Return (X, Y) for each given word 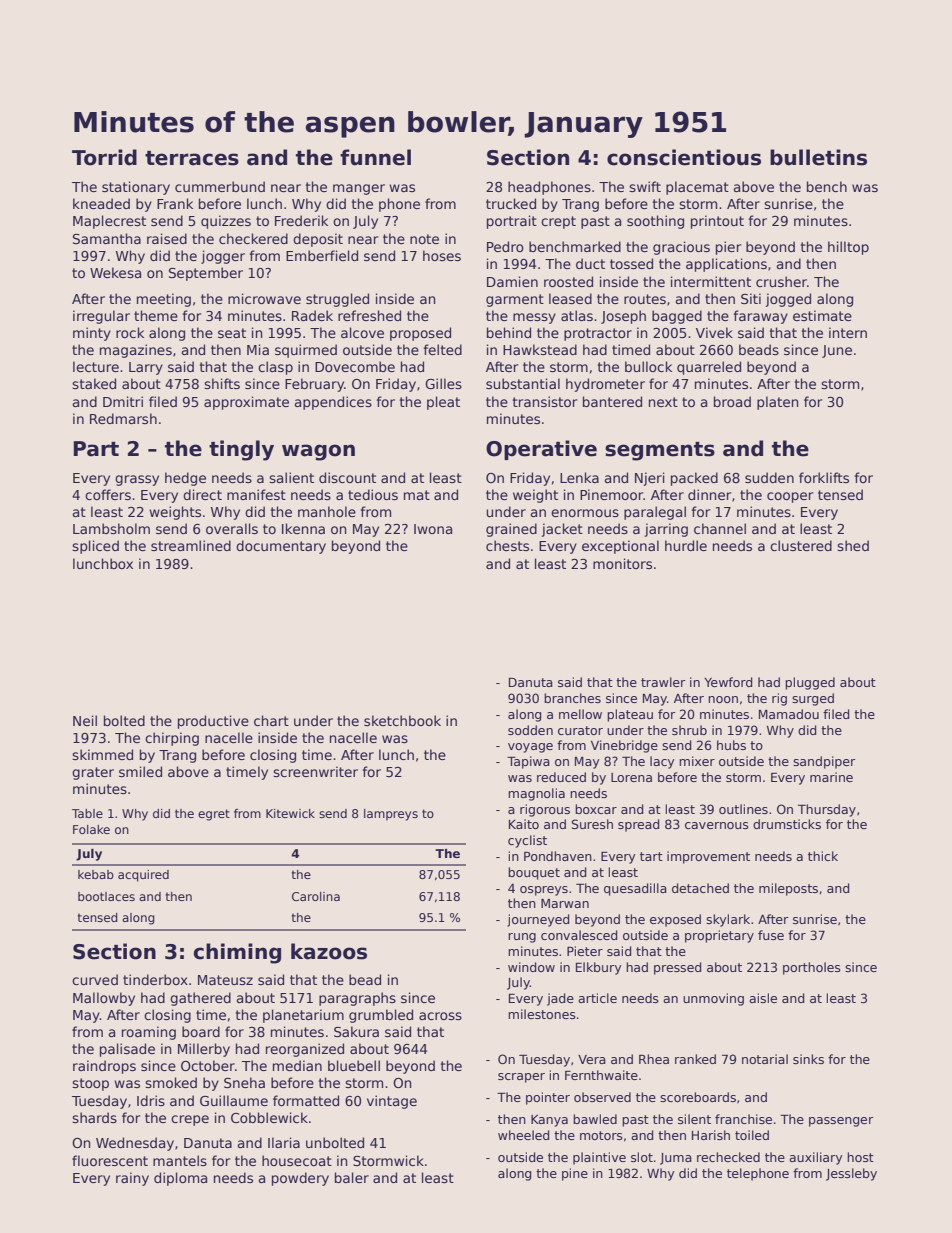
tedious (373, 494)
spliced (95, 547)
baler (352, 1177)
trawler (663, 682)
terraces (192, 158)
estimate (822, 315)
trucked (511, 203)
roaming (149, 1033)
